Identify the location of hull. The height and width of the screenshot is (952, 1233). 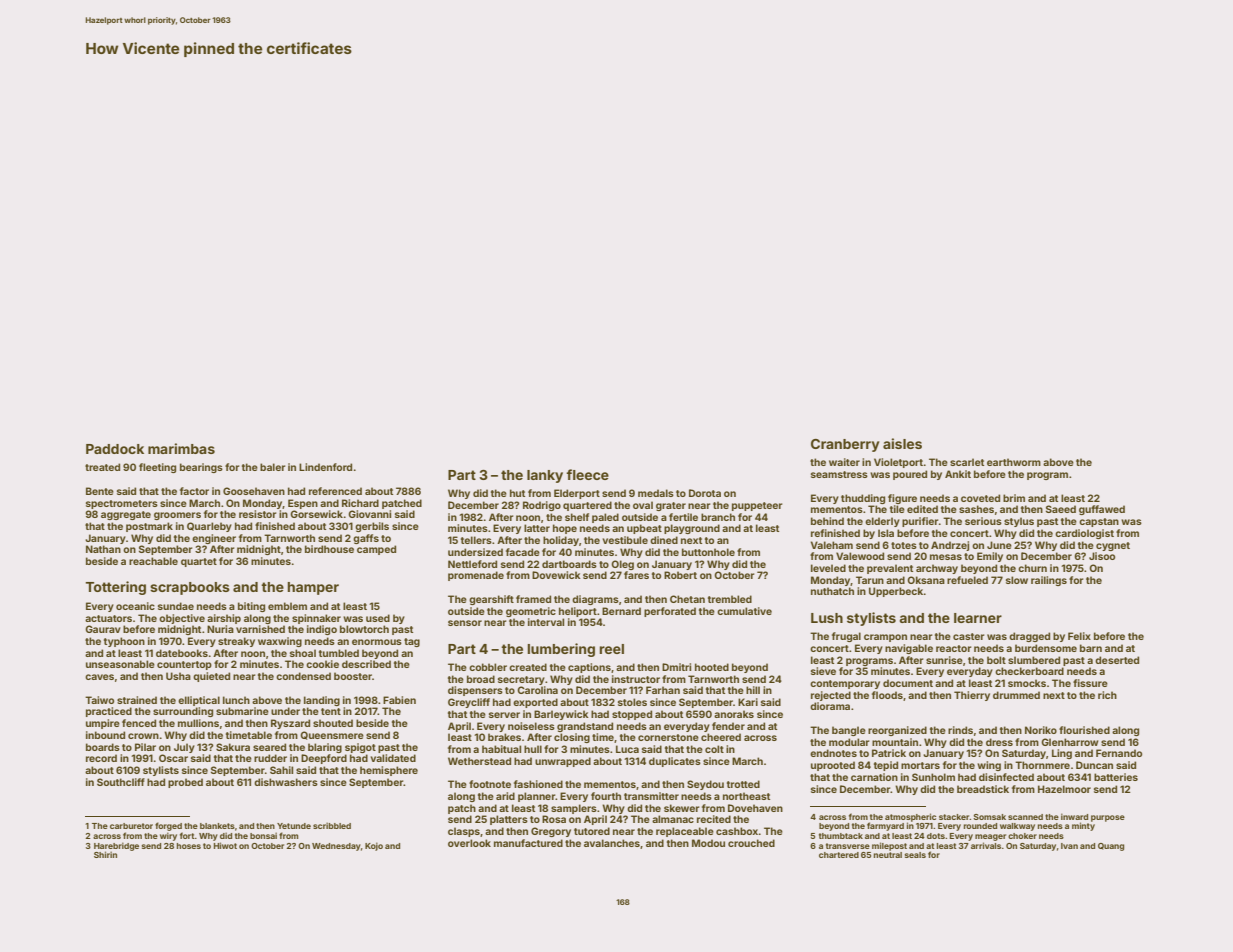
(533, 749).
